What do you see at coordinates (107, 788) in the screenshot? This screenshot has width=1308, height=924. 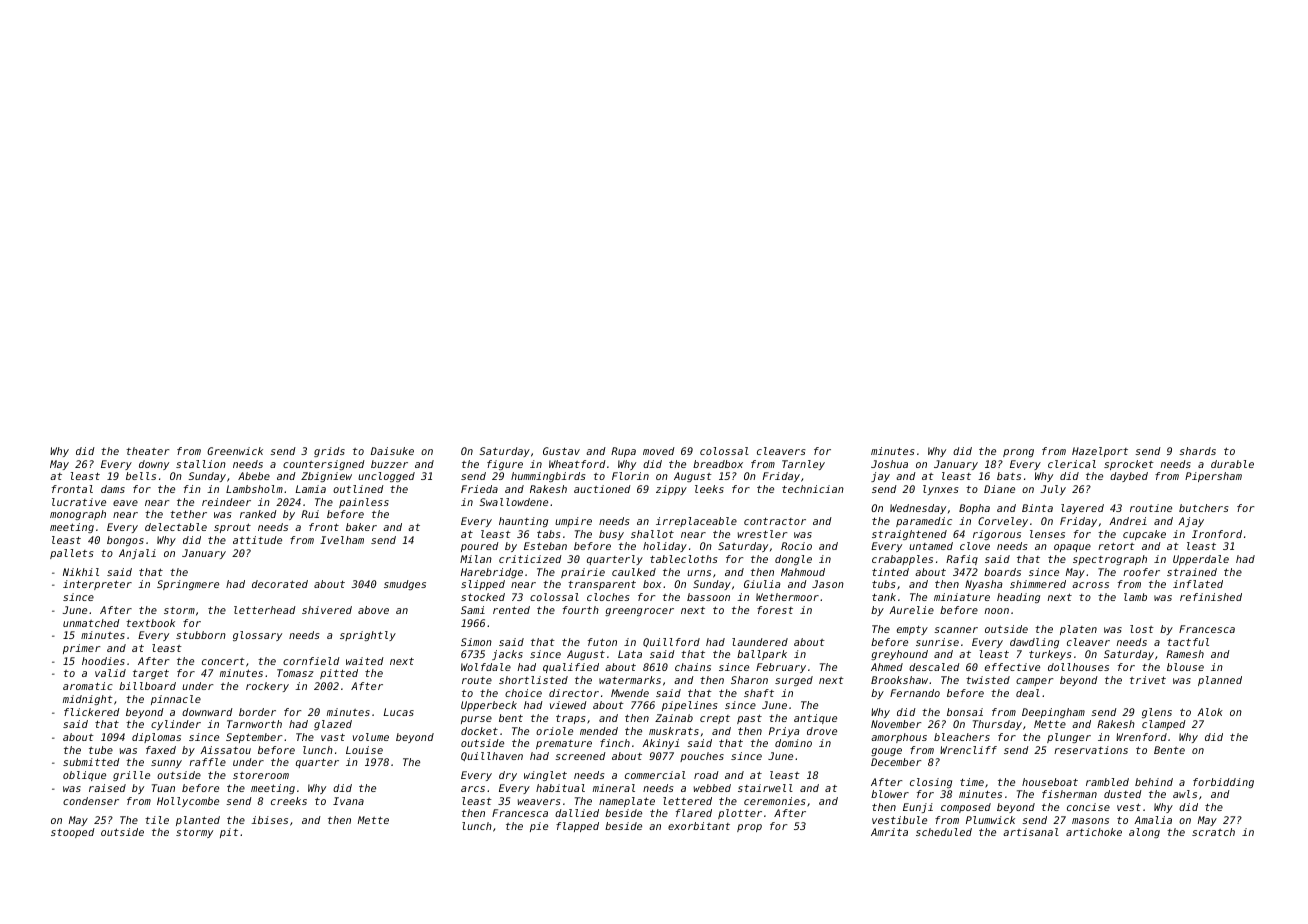 I see `raised` at bounding box center [107, 788].
